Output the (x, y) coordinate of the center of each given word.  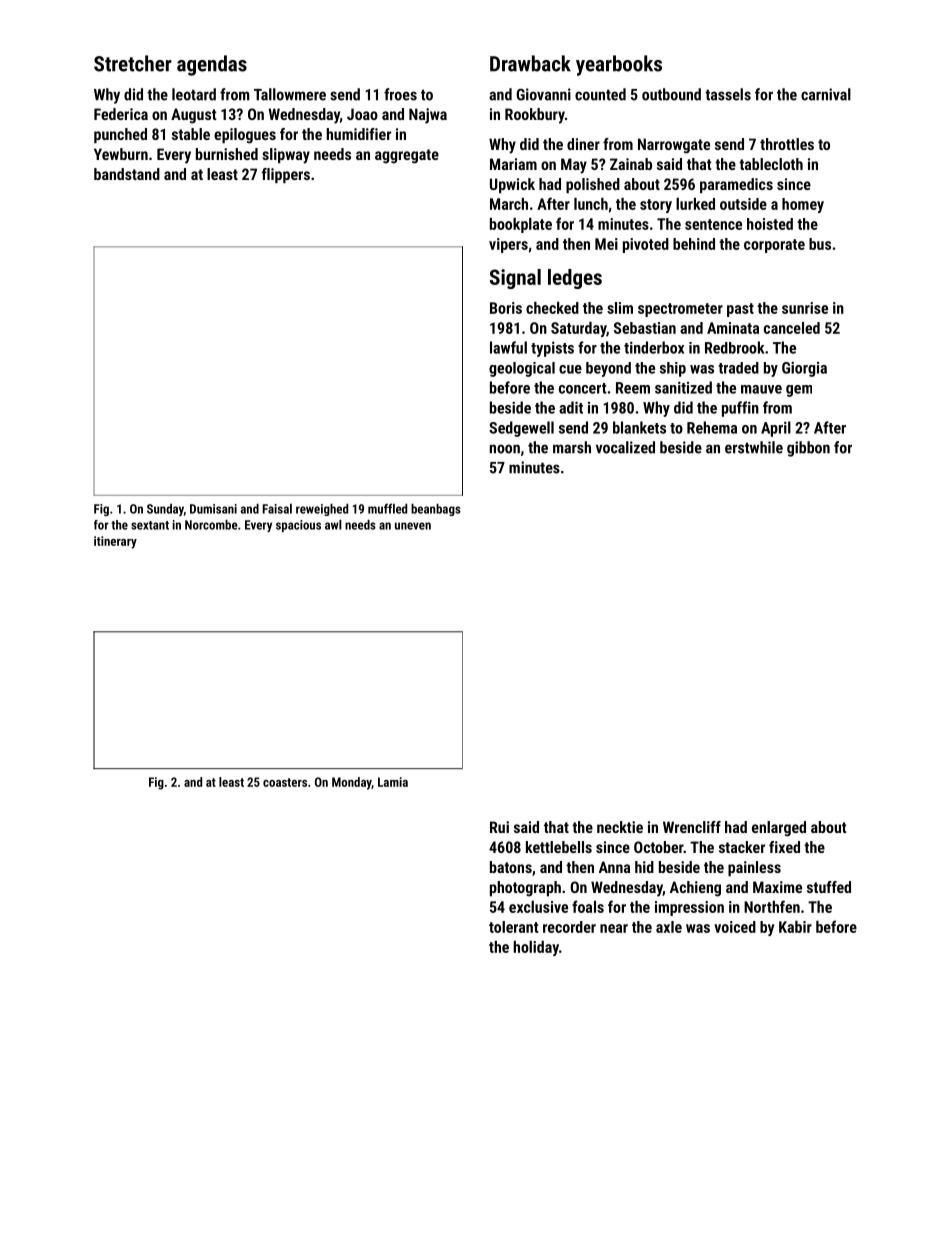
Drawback (530, 63)
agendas (212, 65)
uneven (413, 526)
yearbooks (619, 65)
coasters (285, 782)
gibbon (808, 449)
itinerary (115, 542)
